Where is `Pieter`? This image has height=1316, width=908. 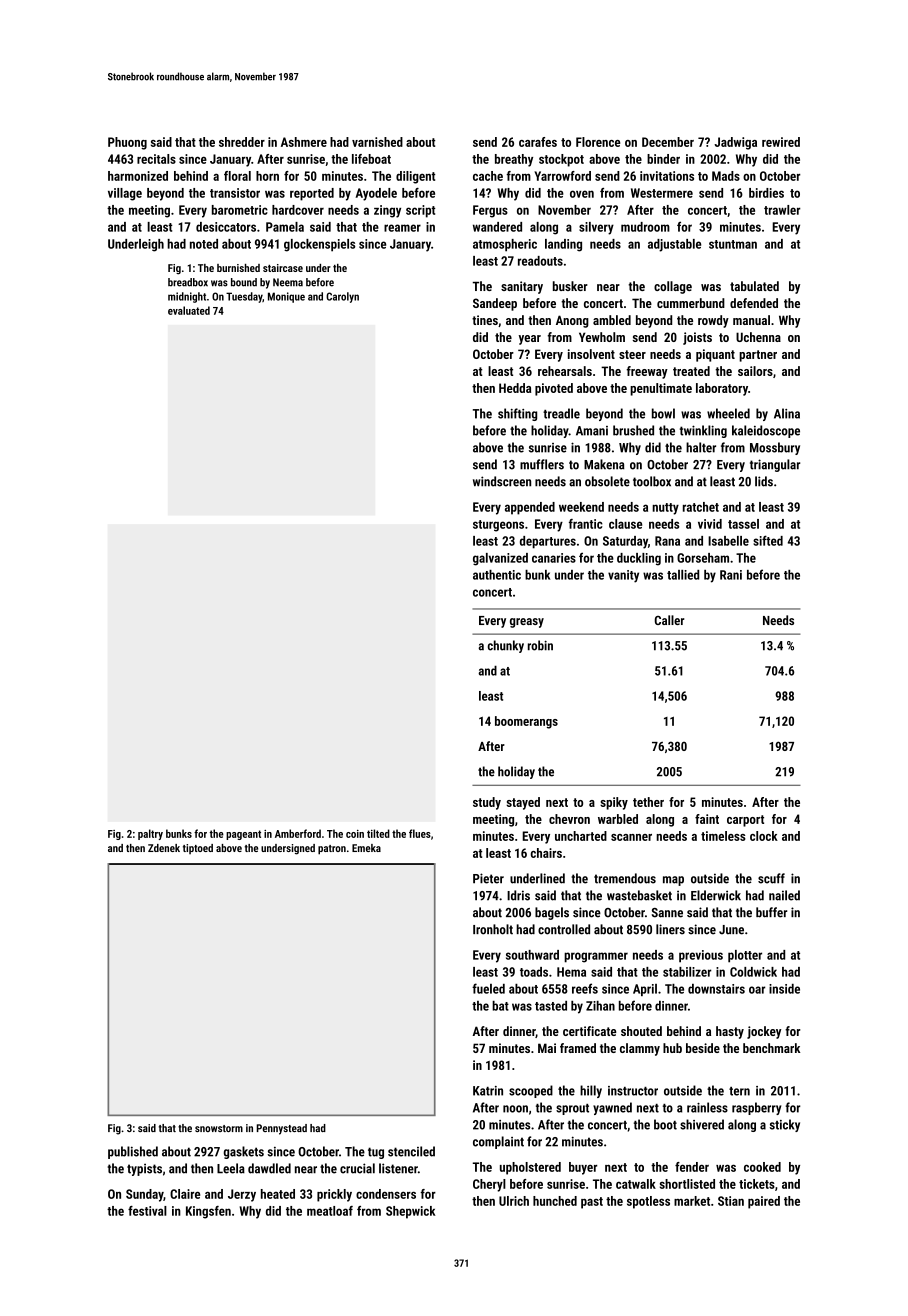 Pieter is located at coordinates (488, 878).
